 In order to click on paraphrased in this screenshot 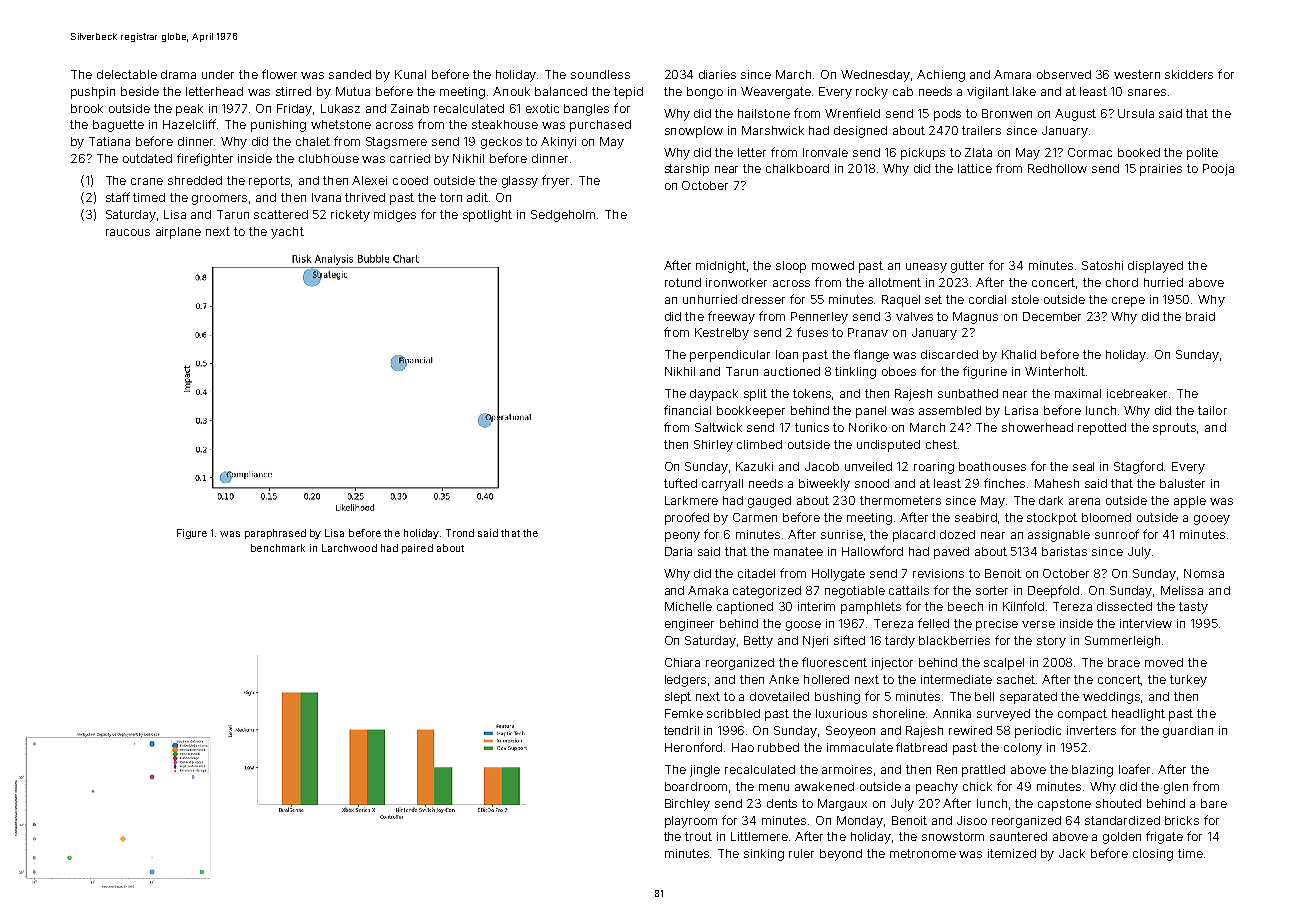, I will do `click(275, 534)`.
